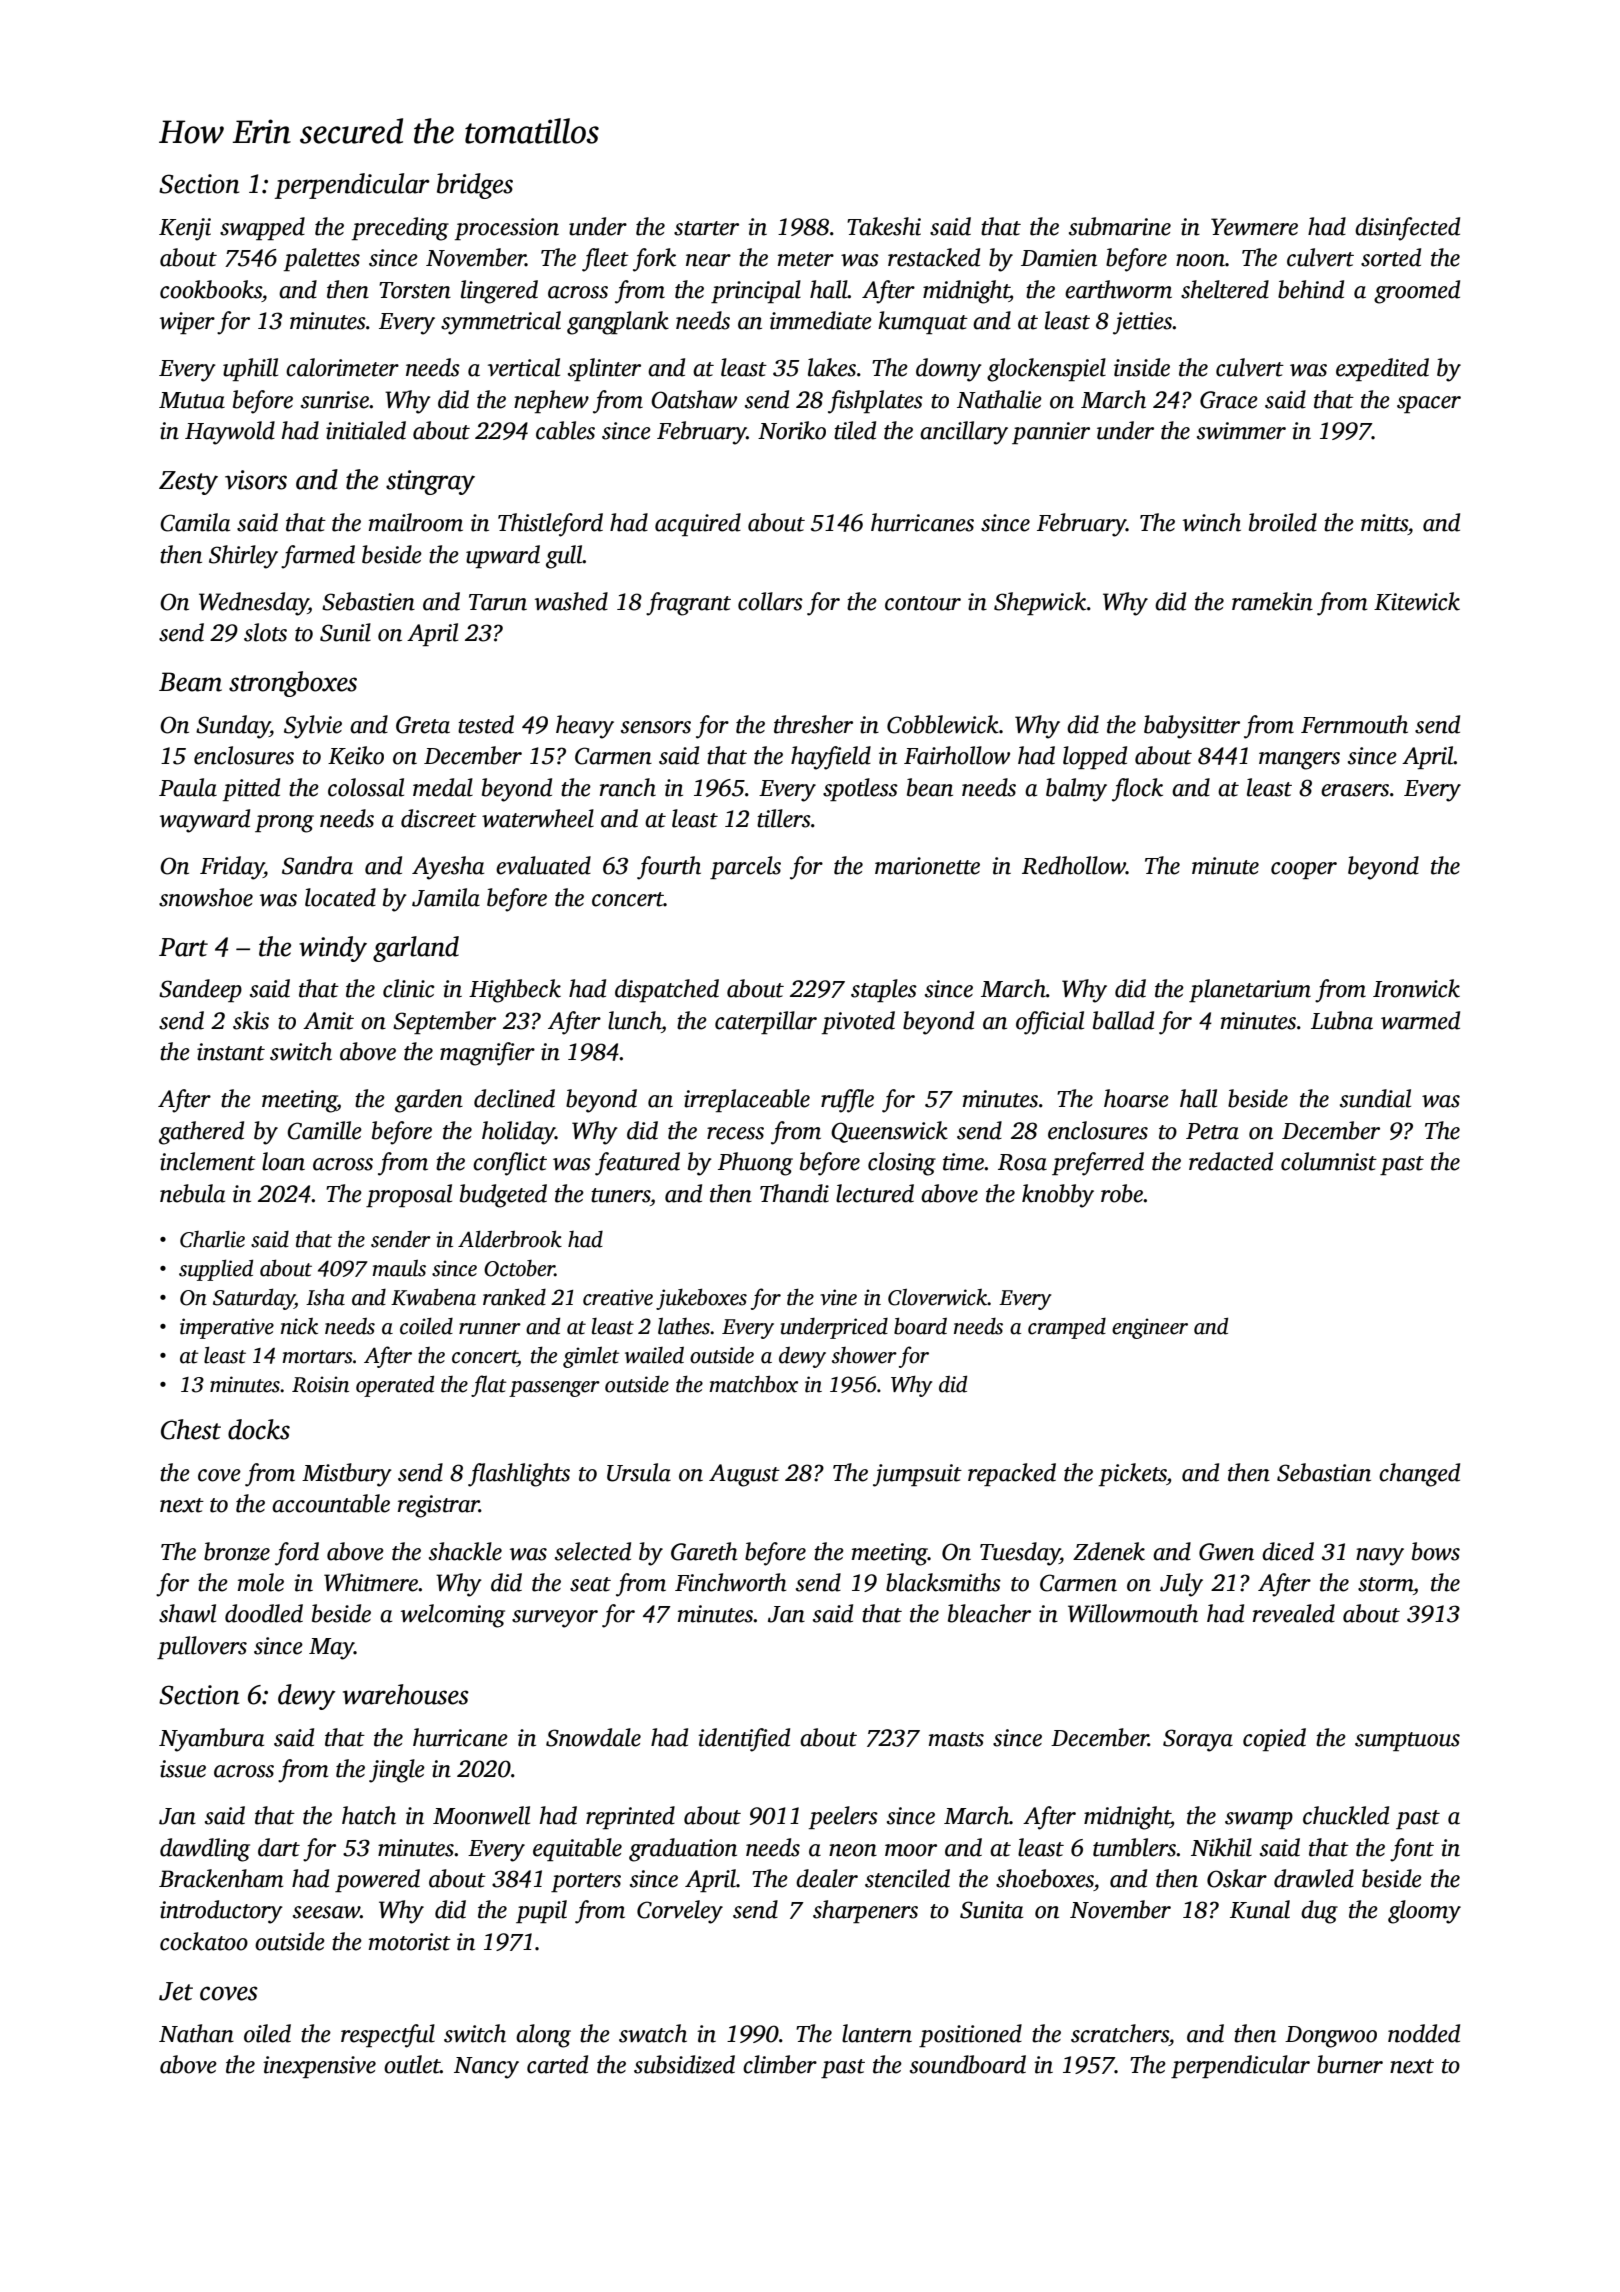 This document has height=2292, width=1620. I want to click on waterwheel, so click(538, 818).
